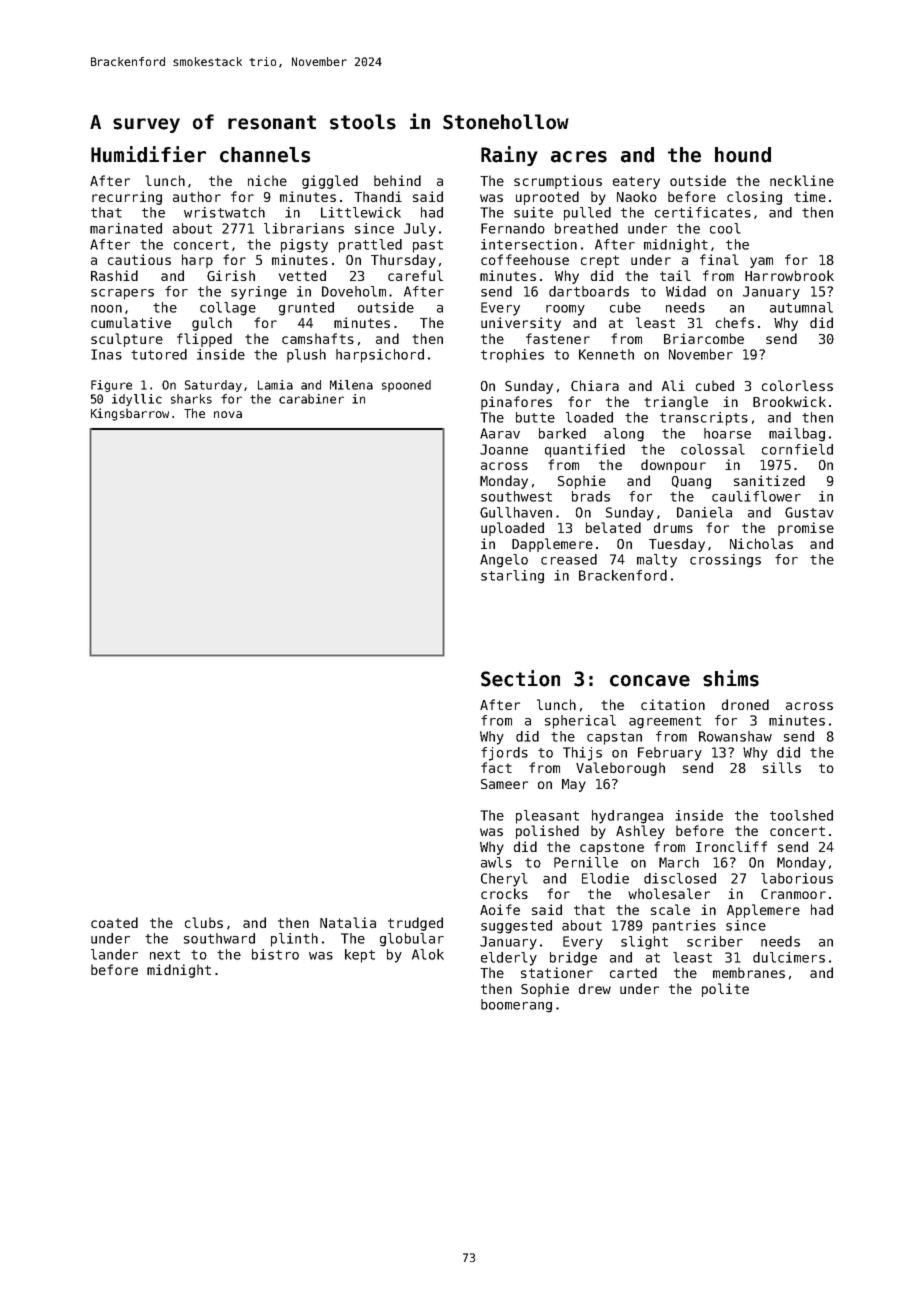 This document has width=924, height=1308. I want to click on southwest, so click(516, 496).
